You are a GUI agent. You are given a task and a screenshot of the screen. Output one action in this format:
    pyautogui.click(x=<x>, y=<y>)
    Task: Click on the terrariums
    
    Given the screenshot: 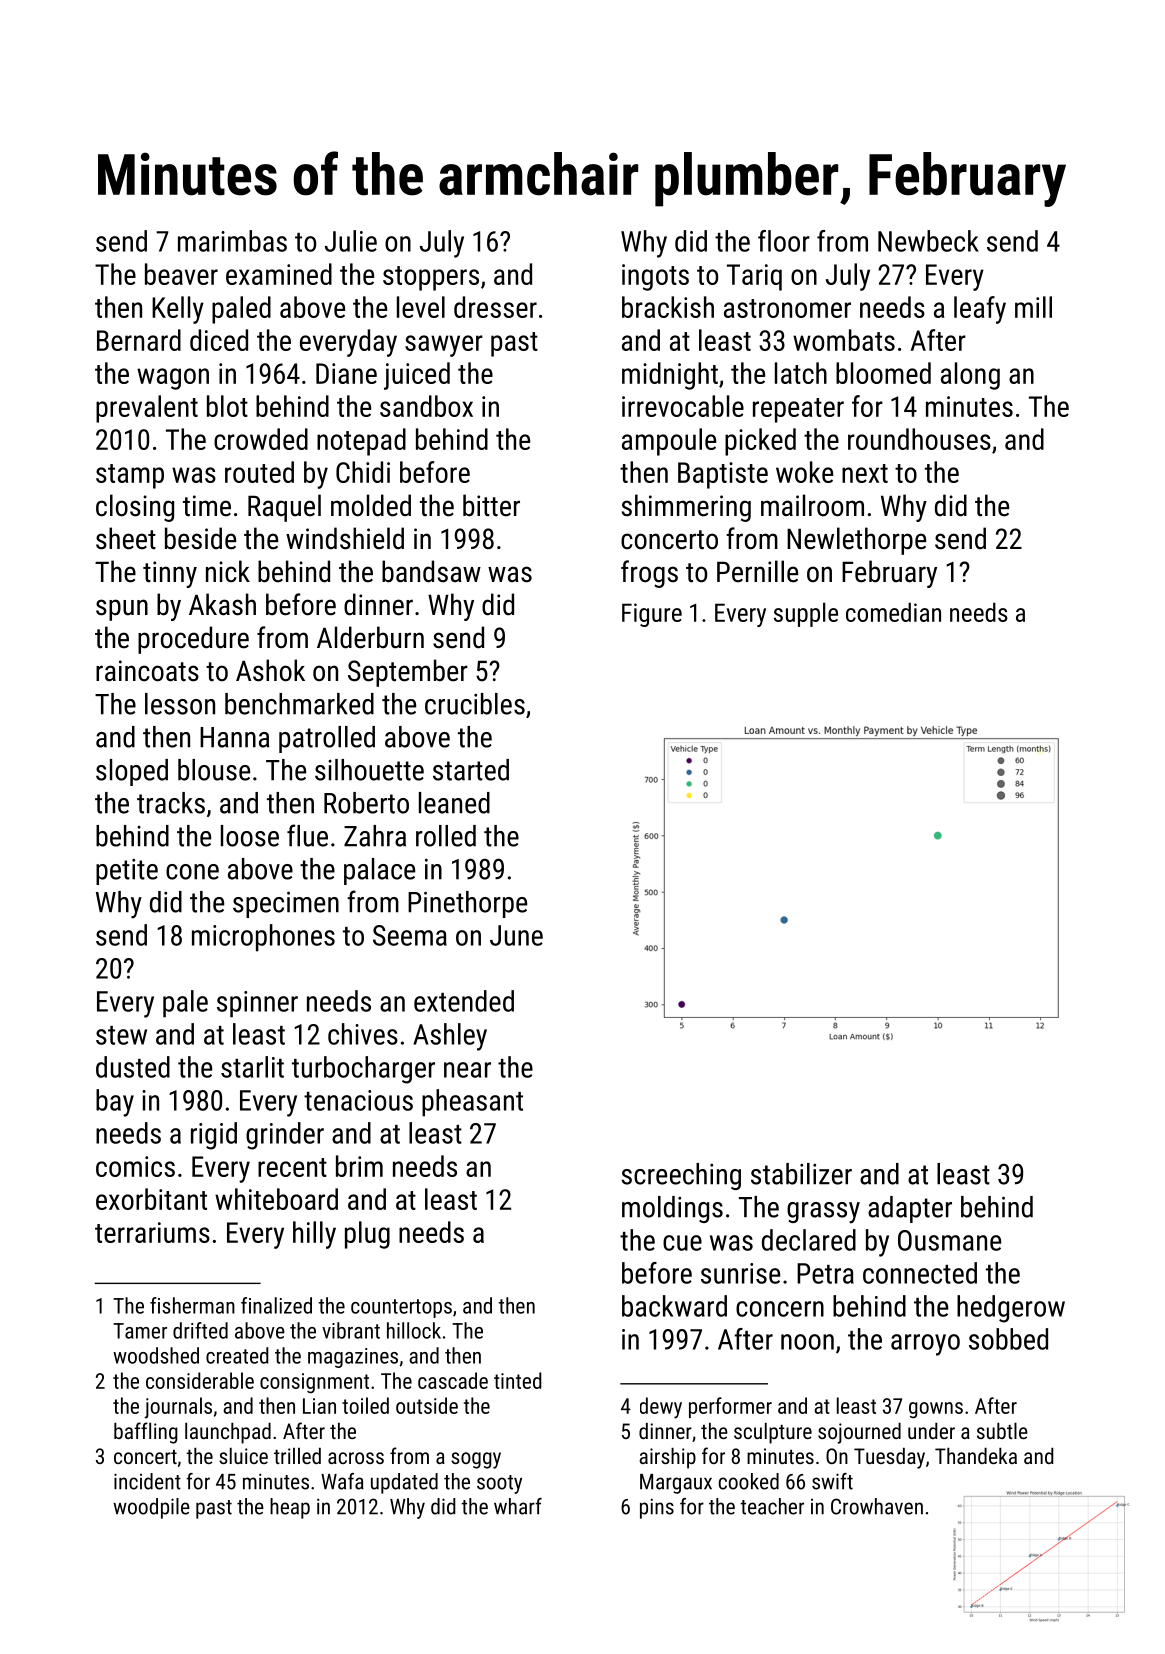 What is the action you would take?
    pyautogui.click(x=152, y=1232)
